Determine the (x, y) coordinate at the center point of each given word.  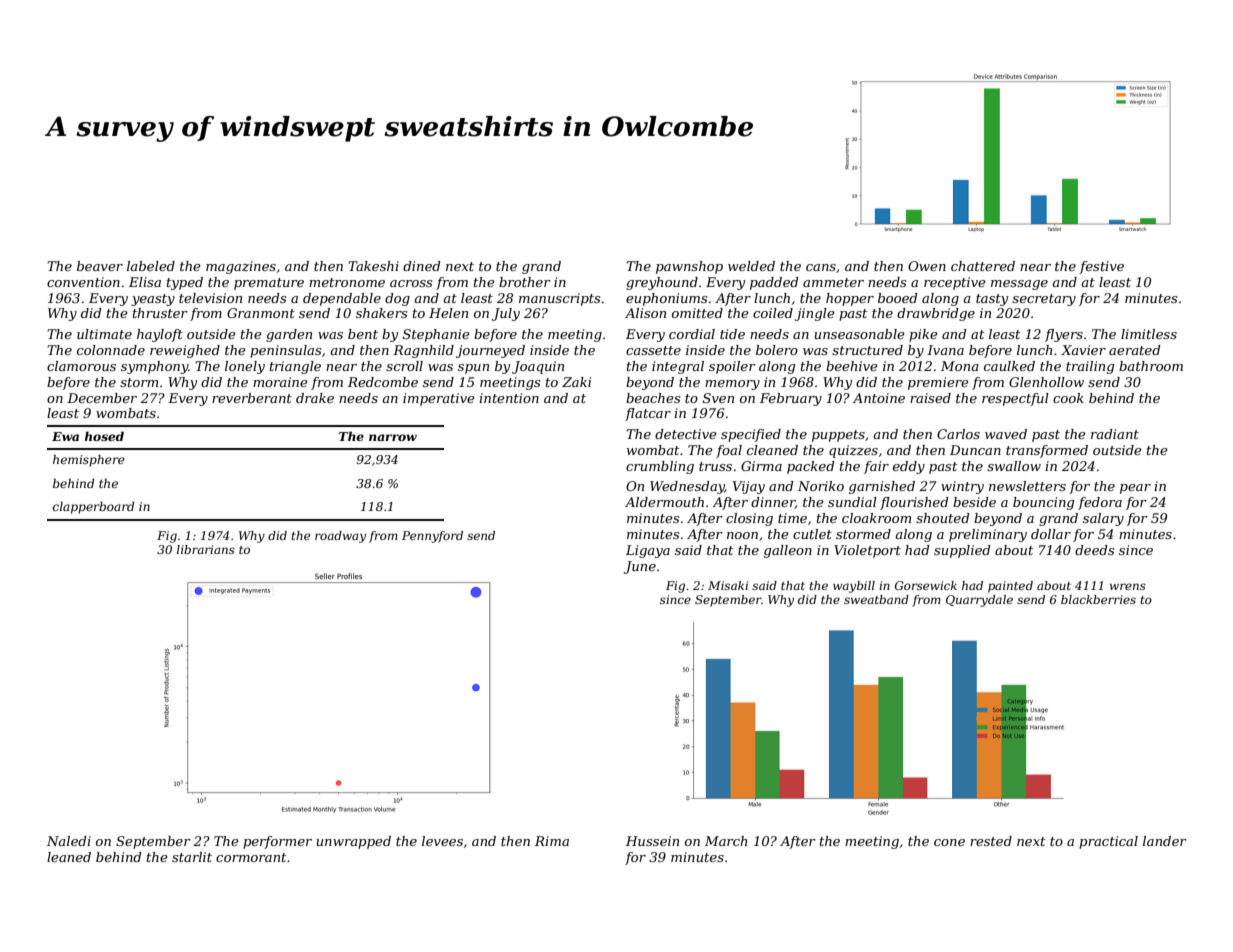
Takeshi (373, 266)
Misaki (728, 585)
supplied (962, 551)
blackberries (1098, 599)
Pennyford (432, 537)
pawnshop (689, 267)
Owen (927, 266)
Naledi (69, 841)
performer (277, 842)
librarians (206, 549)
